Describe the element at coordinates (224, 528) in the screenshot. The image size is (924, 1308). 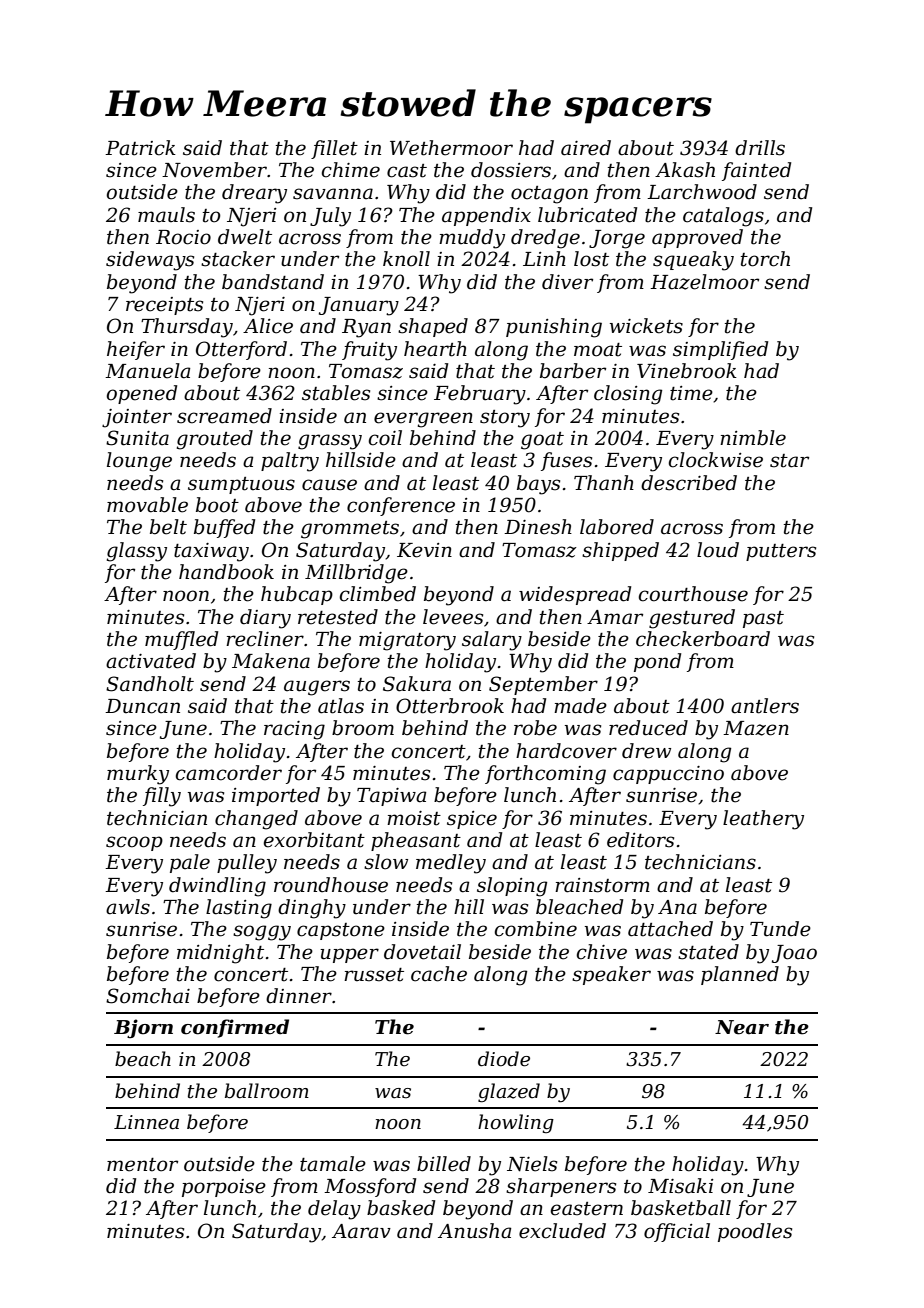
I see `buffed` at that location.
